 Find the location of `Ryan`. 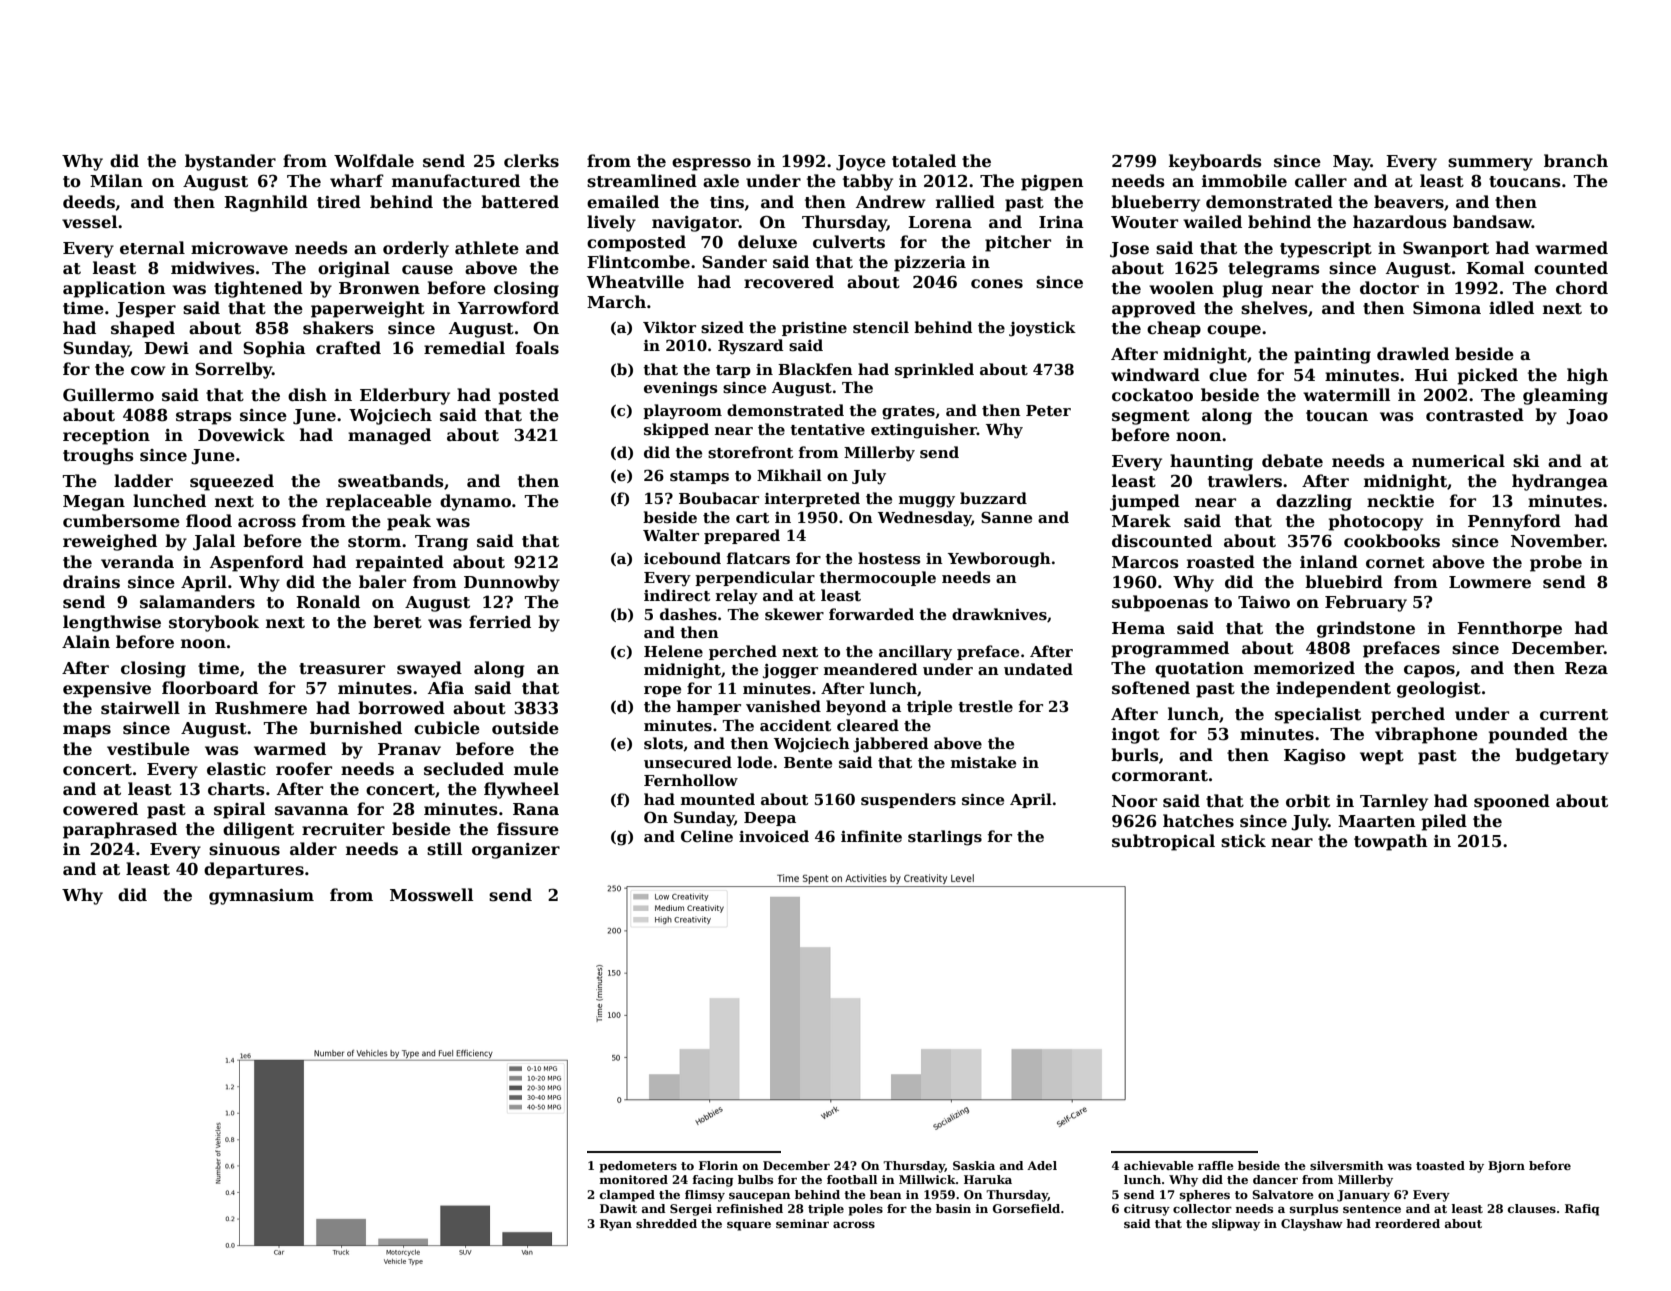

Ryan is located at coordinates (616, 1225).
